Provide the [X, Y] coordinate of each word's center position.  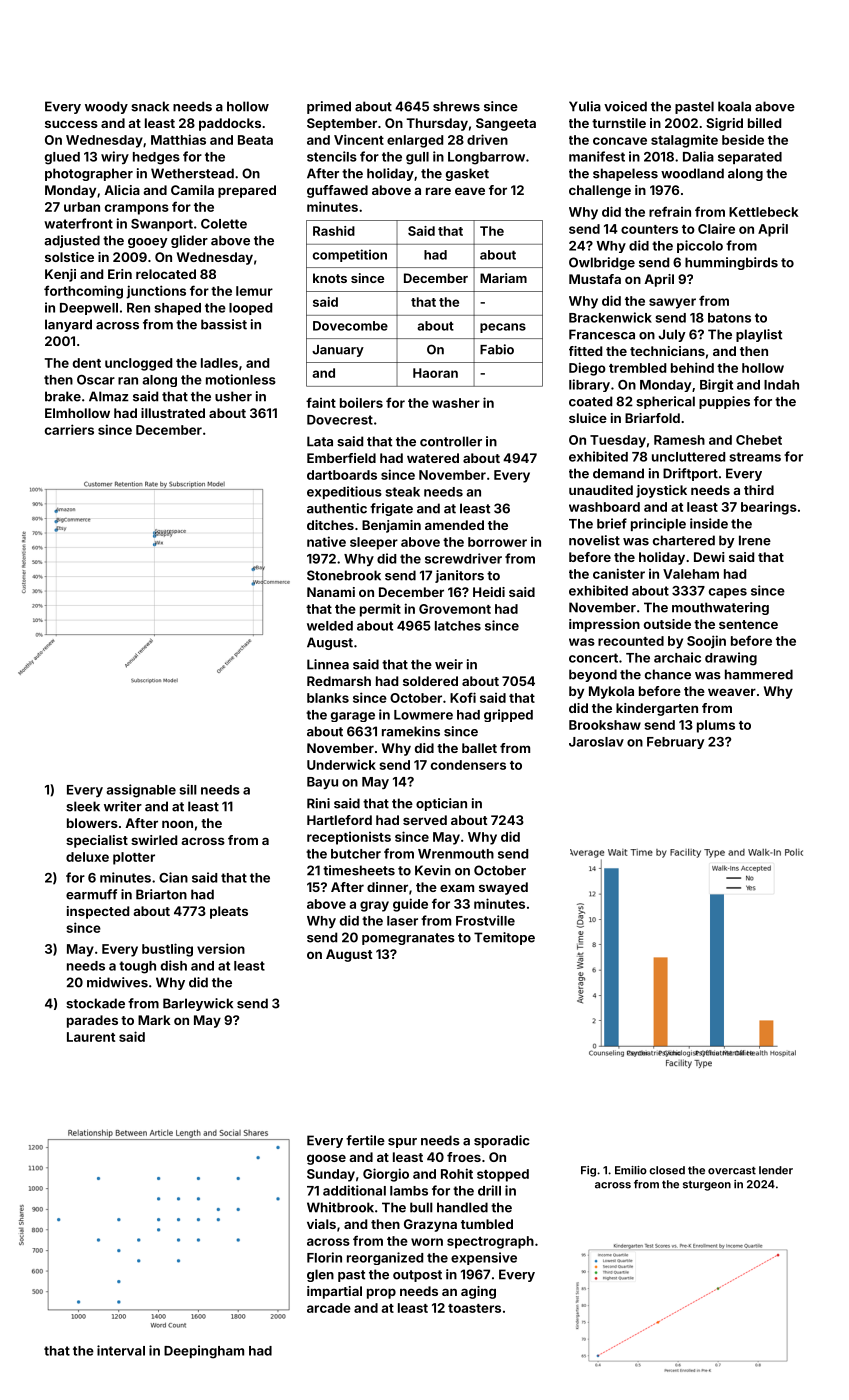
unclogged [138, 364]
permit [380, 610]
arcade [329, 1308]
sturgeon [707, 1186]
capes [728, 593]
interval [121, 1350]
